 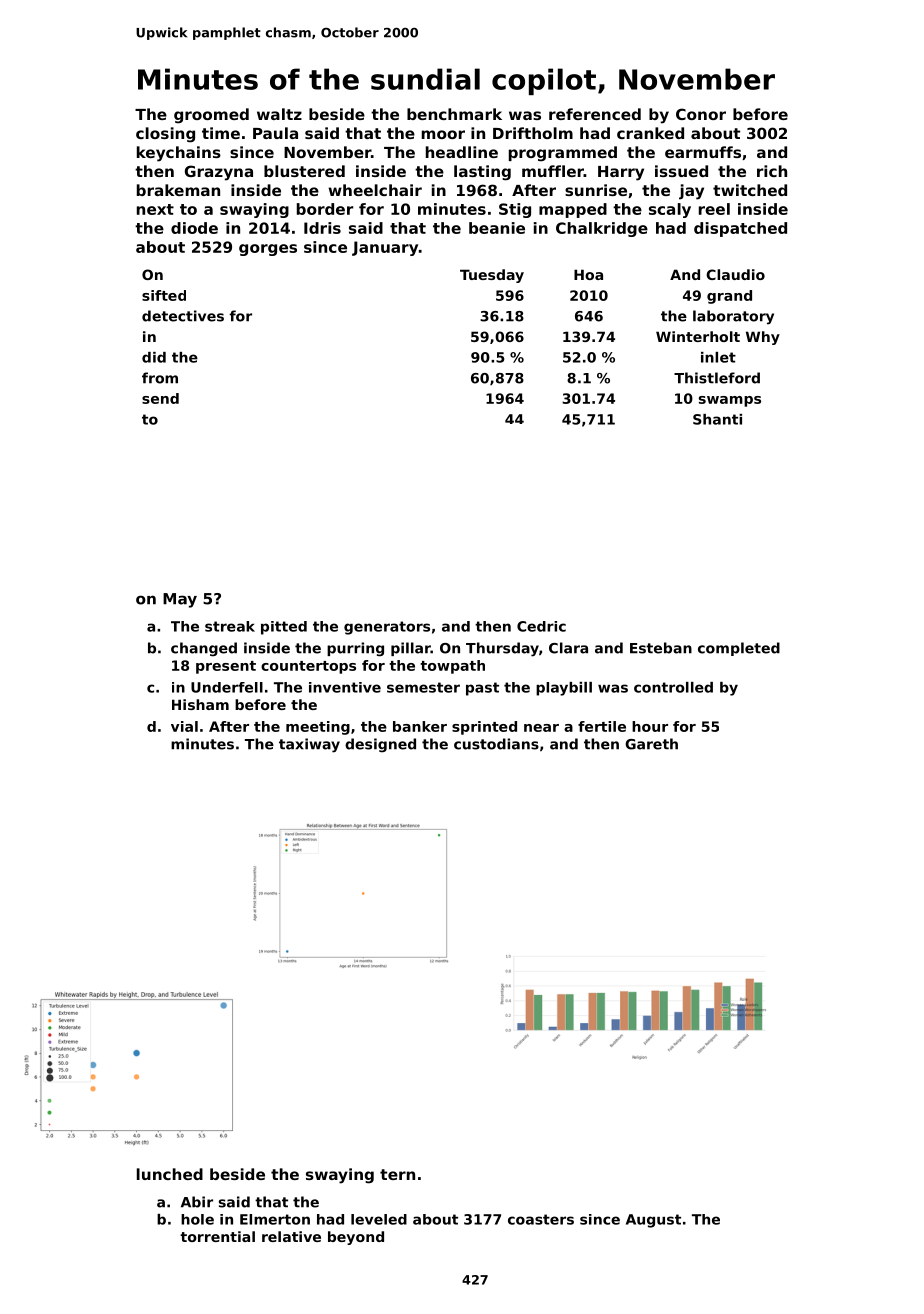 What do you see at coordinates (184, 726) in the document?
I see `vial` at bounding box center [184, 726].
